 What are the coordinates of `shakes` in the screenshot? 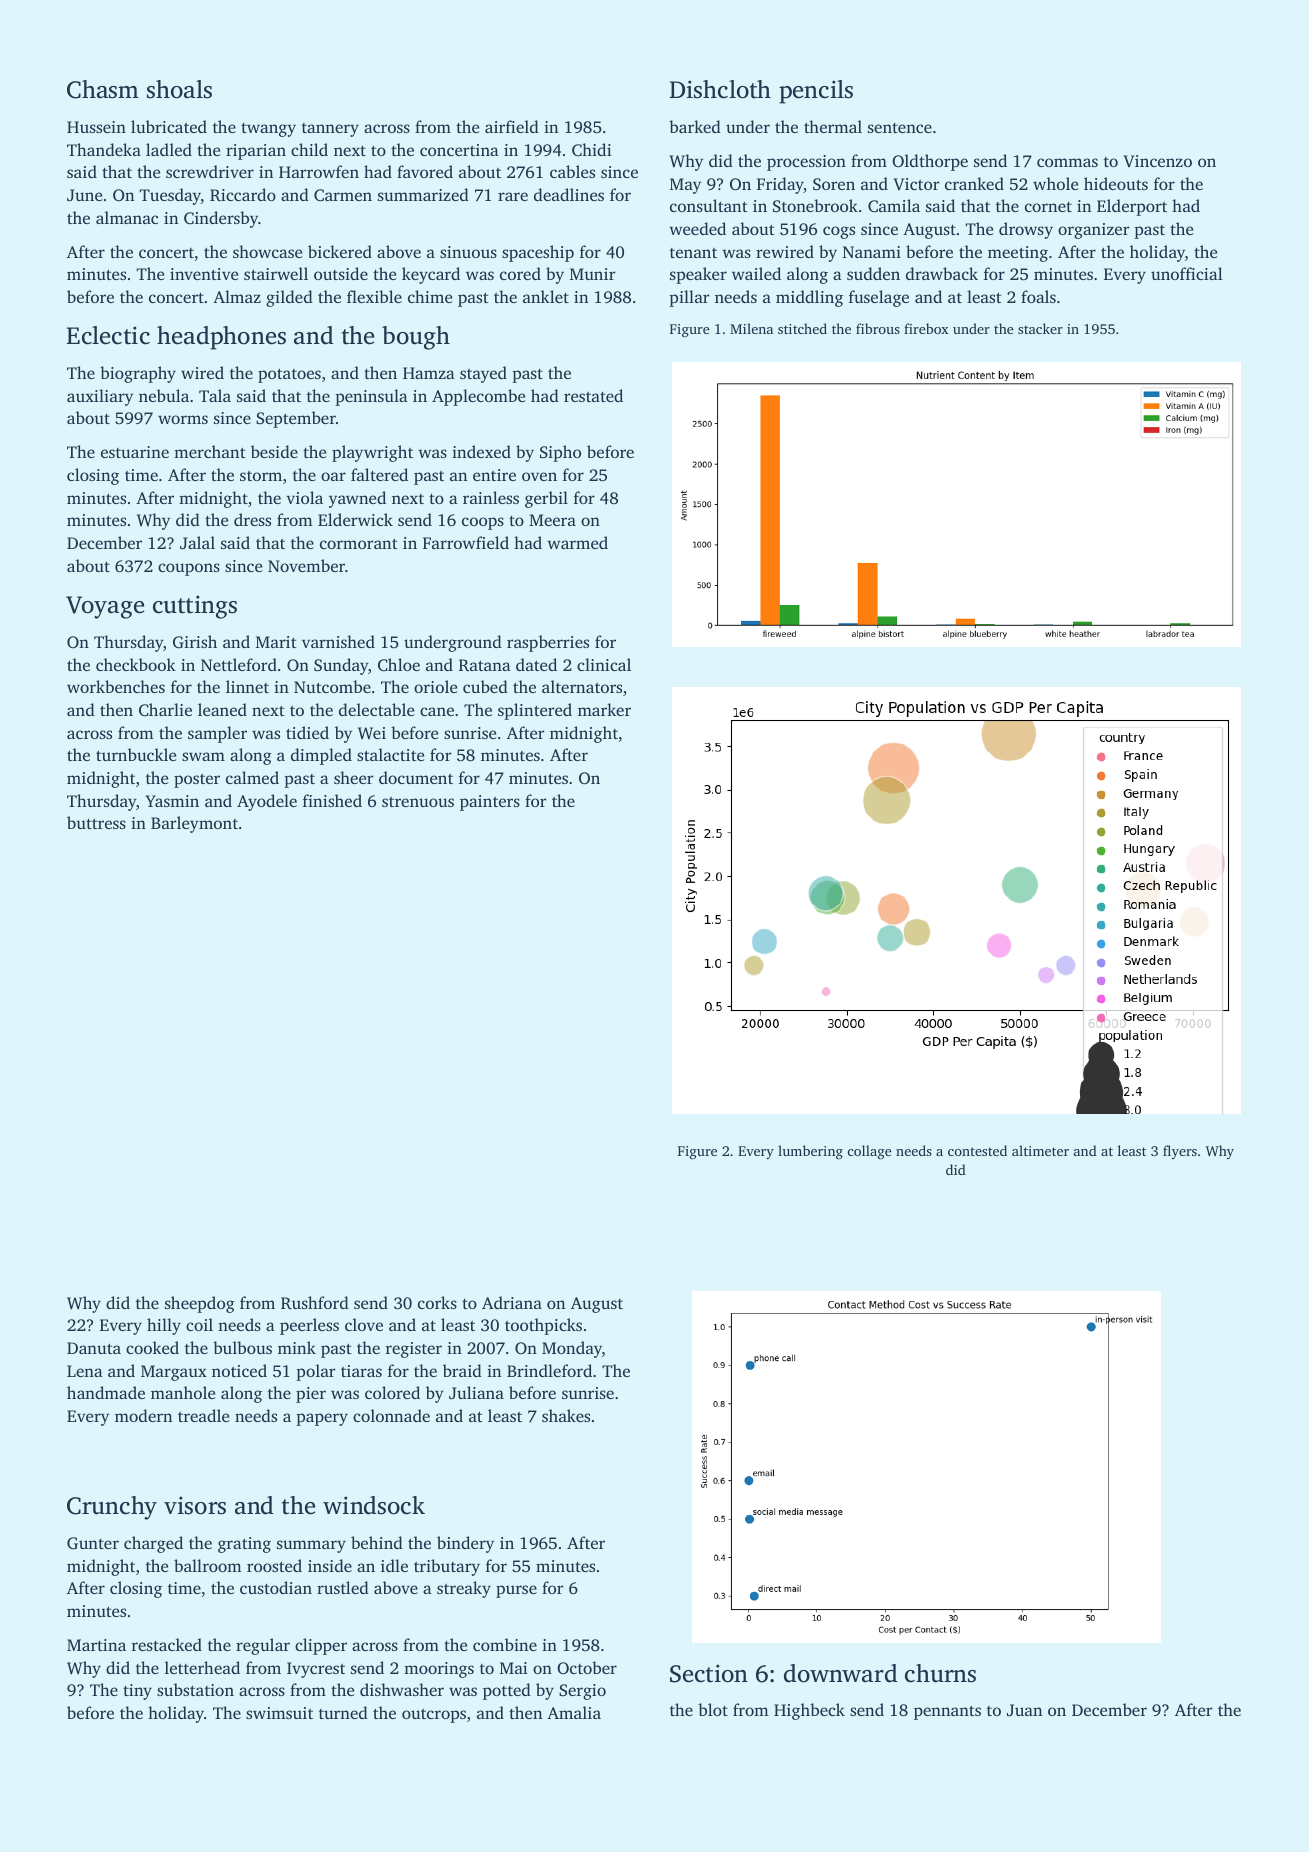 It's located at (566, 1415).
